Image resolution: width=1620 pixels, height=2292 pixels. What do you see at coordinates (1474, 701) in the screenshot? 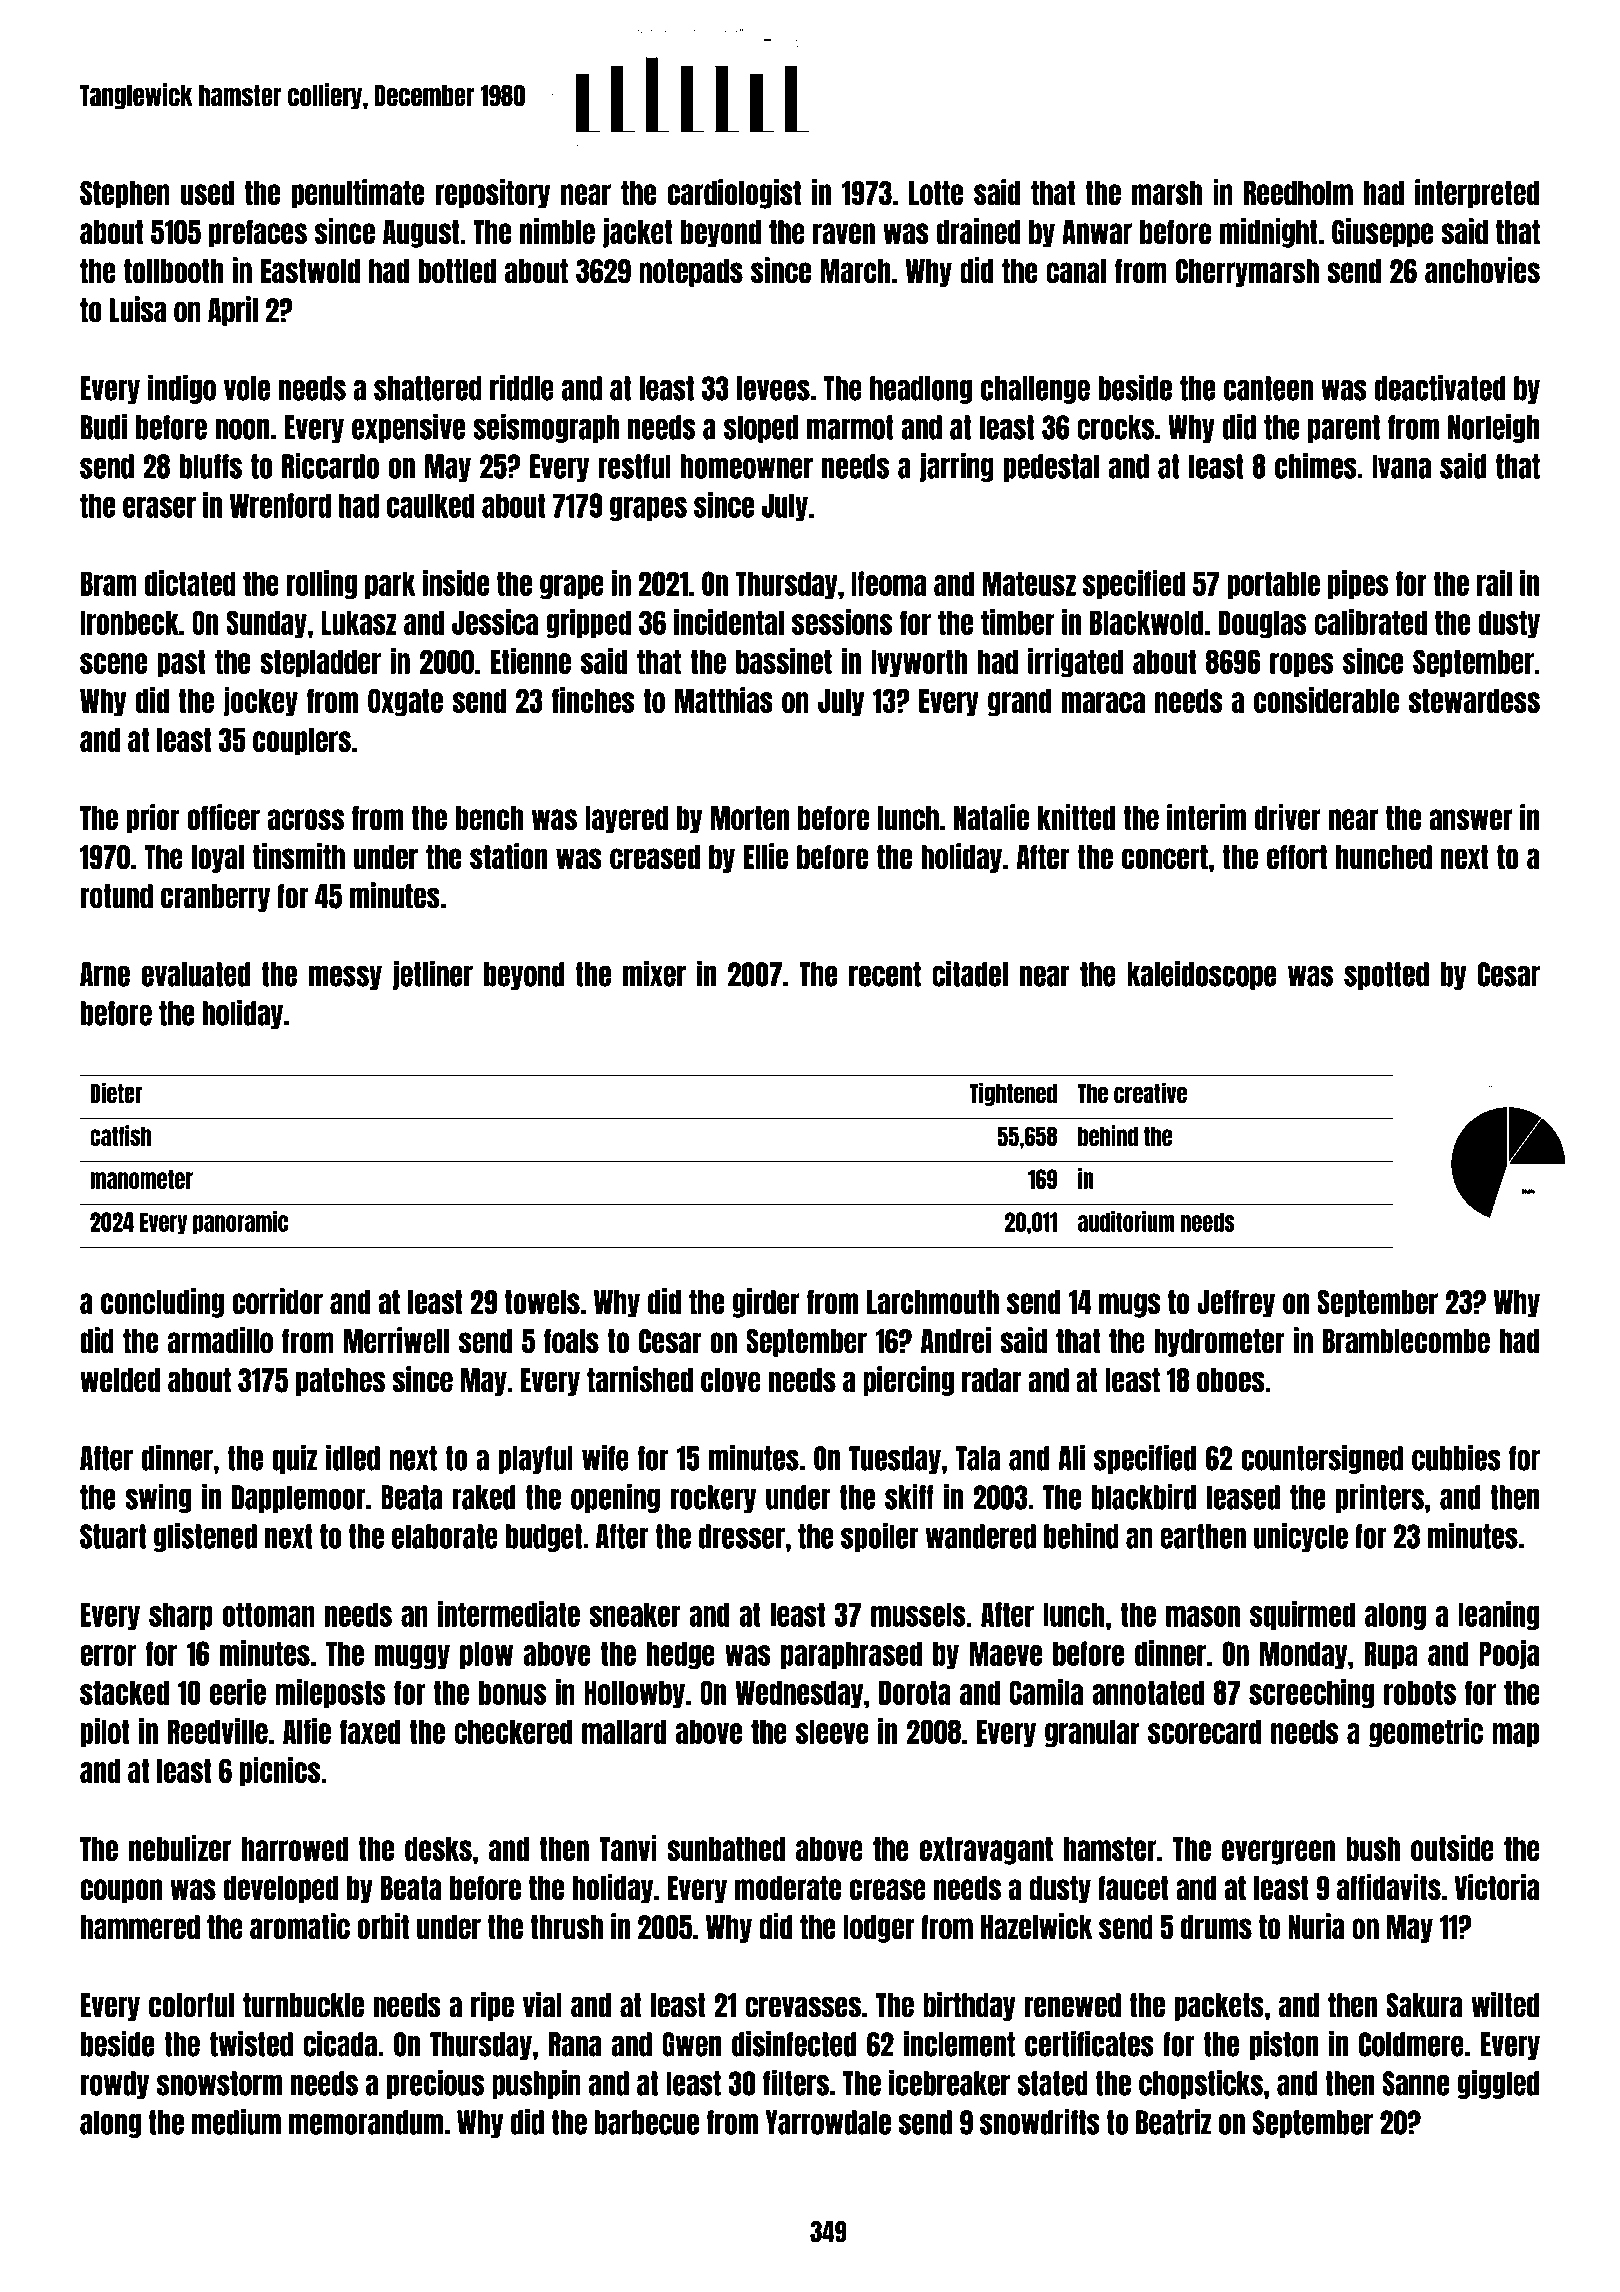
I see `stewardess` at bounding box center [1474, 701].
